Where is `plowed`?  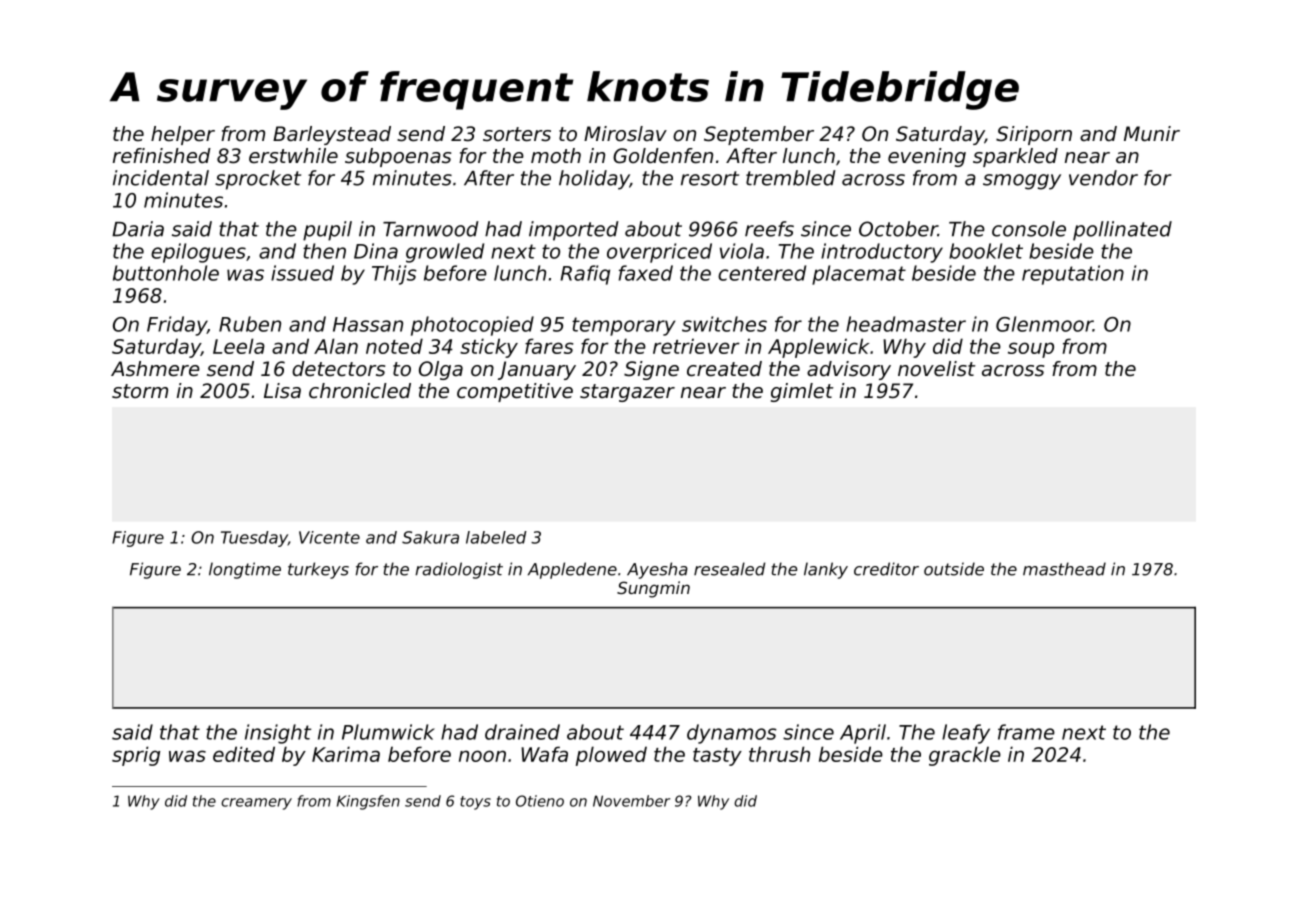 plowed is located at coordinates (611, 756).
